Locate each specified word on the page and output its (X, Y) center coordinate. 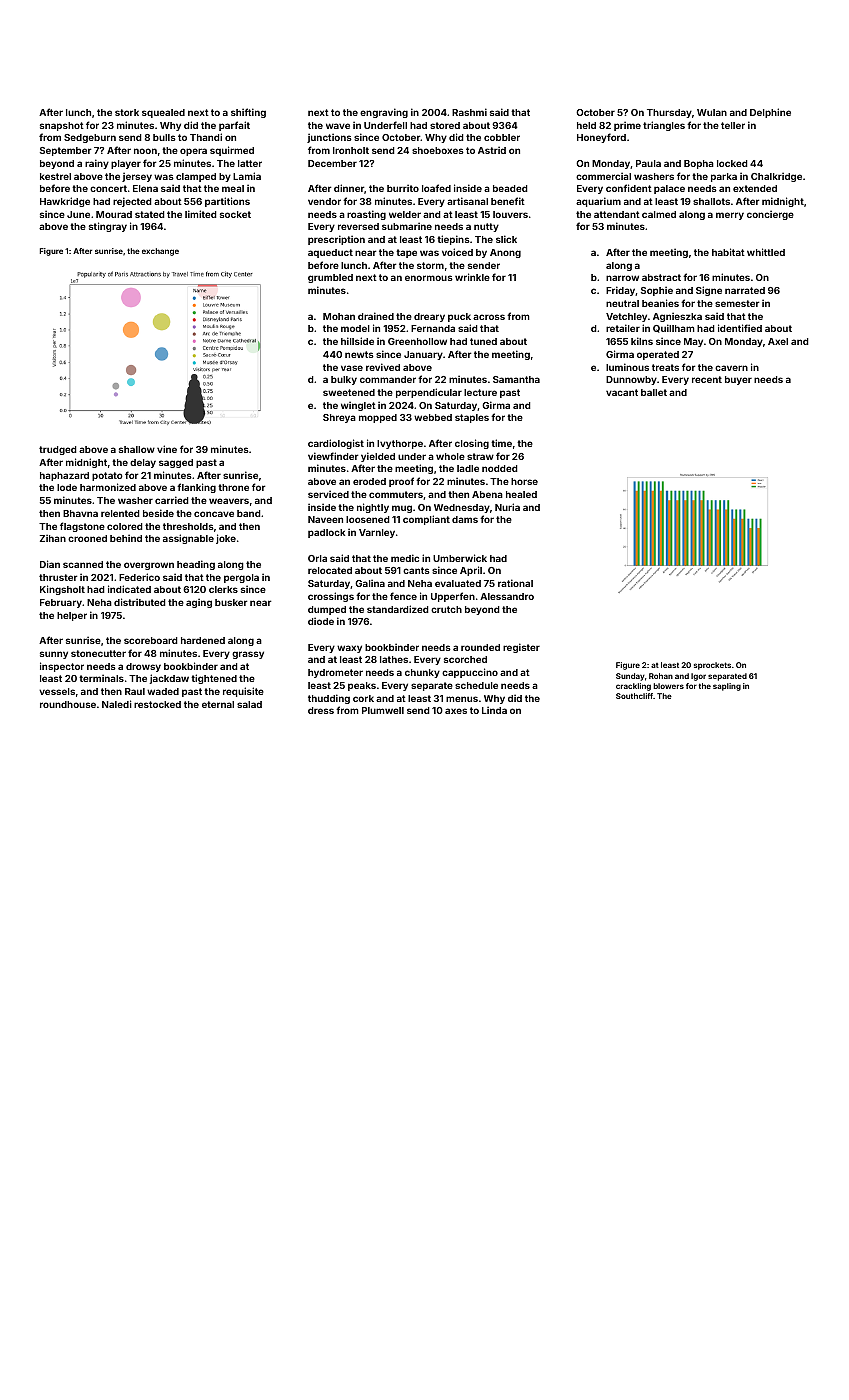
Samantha (516, 379)
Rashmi (469, 112)
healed (521, 494)
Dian (50, 564)
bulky (344, 380)
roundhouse (68, 704)
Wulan (712, 112)
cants (416, 570)
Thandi (206, 137)
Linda (494, 710)
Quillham (674, 328)
